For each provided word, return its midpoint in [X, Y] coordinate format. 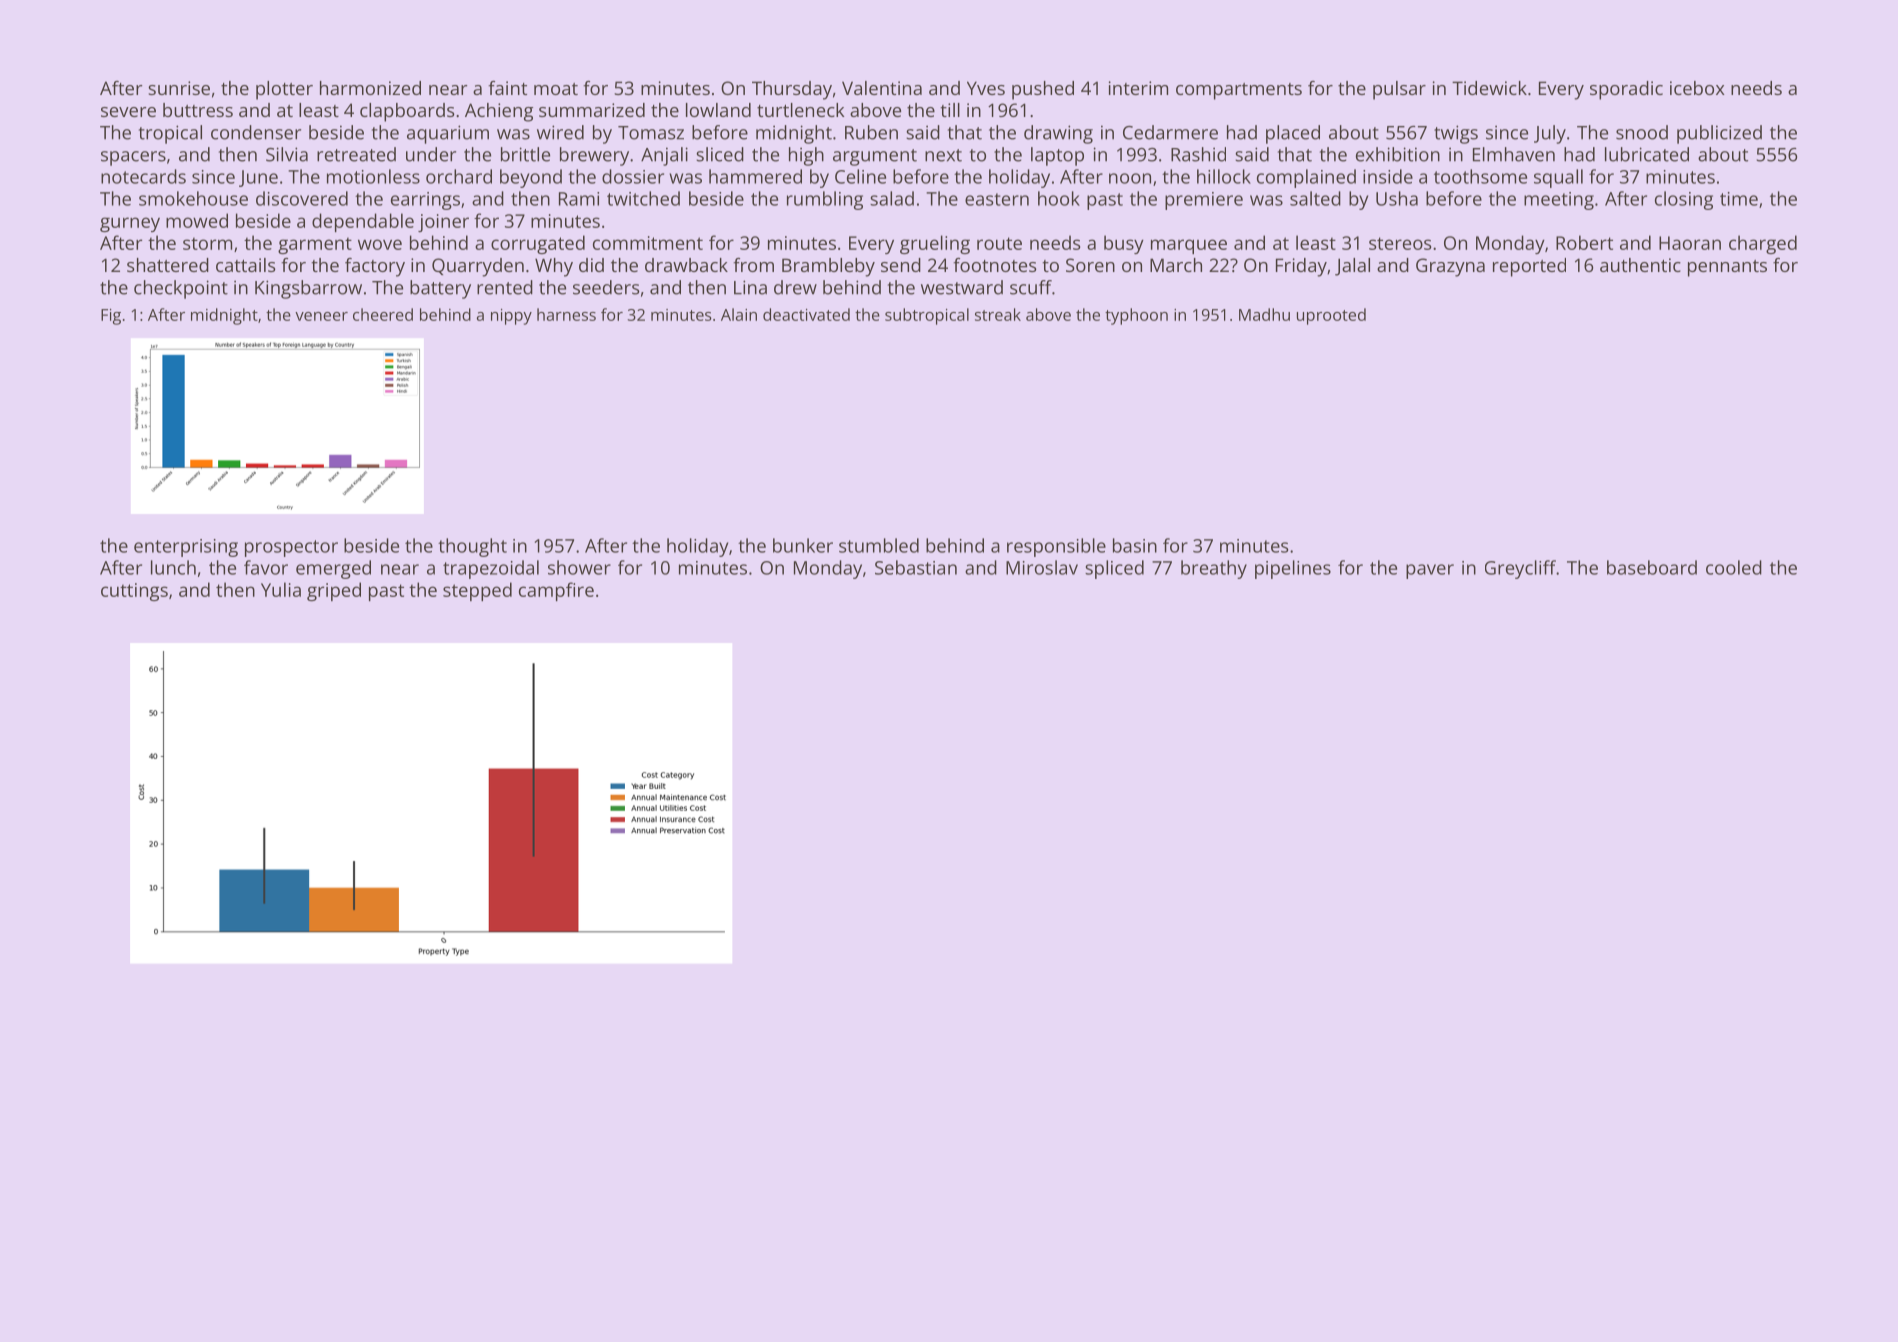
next [943, 155]
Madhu [1264, 314]
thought [472, 547]
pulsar [1399, 90]
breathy [1214, 569]
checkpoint [181, 289]
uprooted [1331, 316]
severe [128, 112]
